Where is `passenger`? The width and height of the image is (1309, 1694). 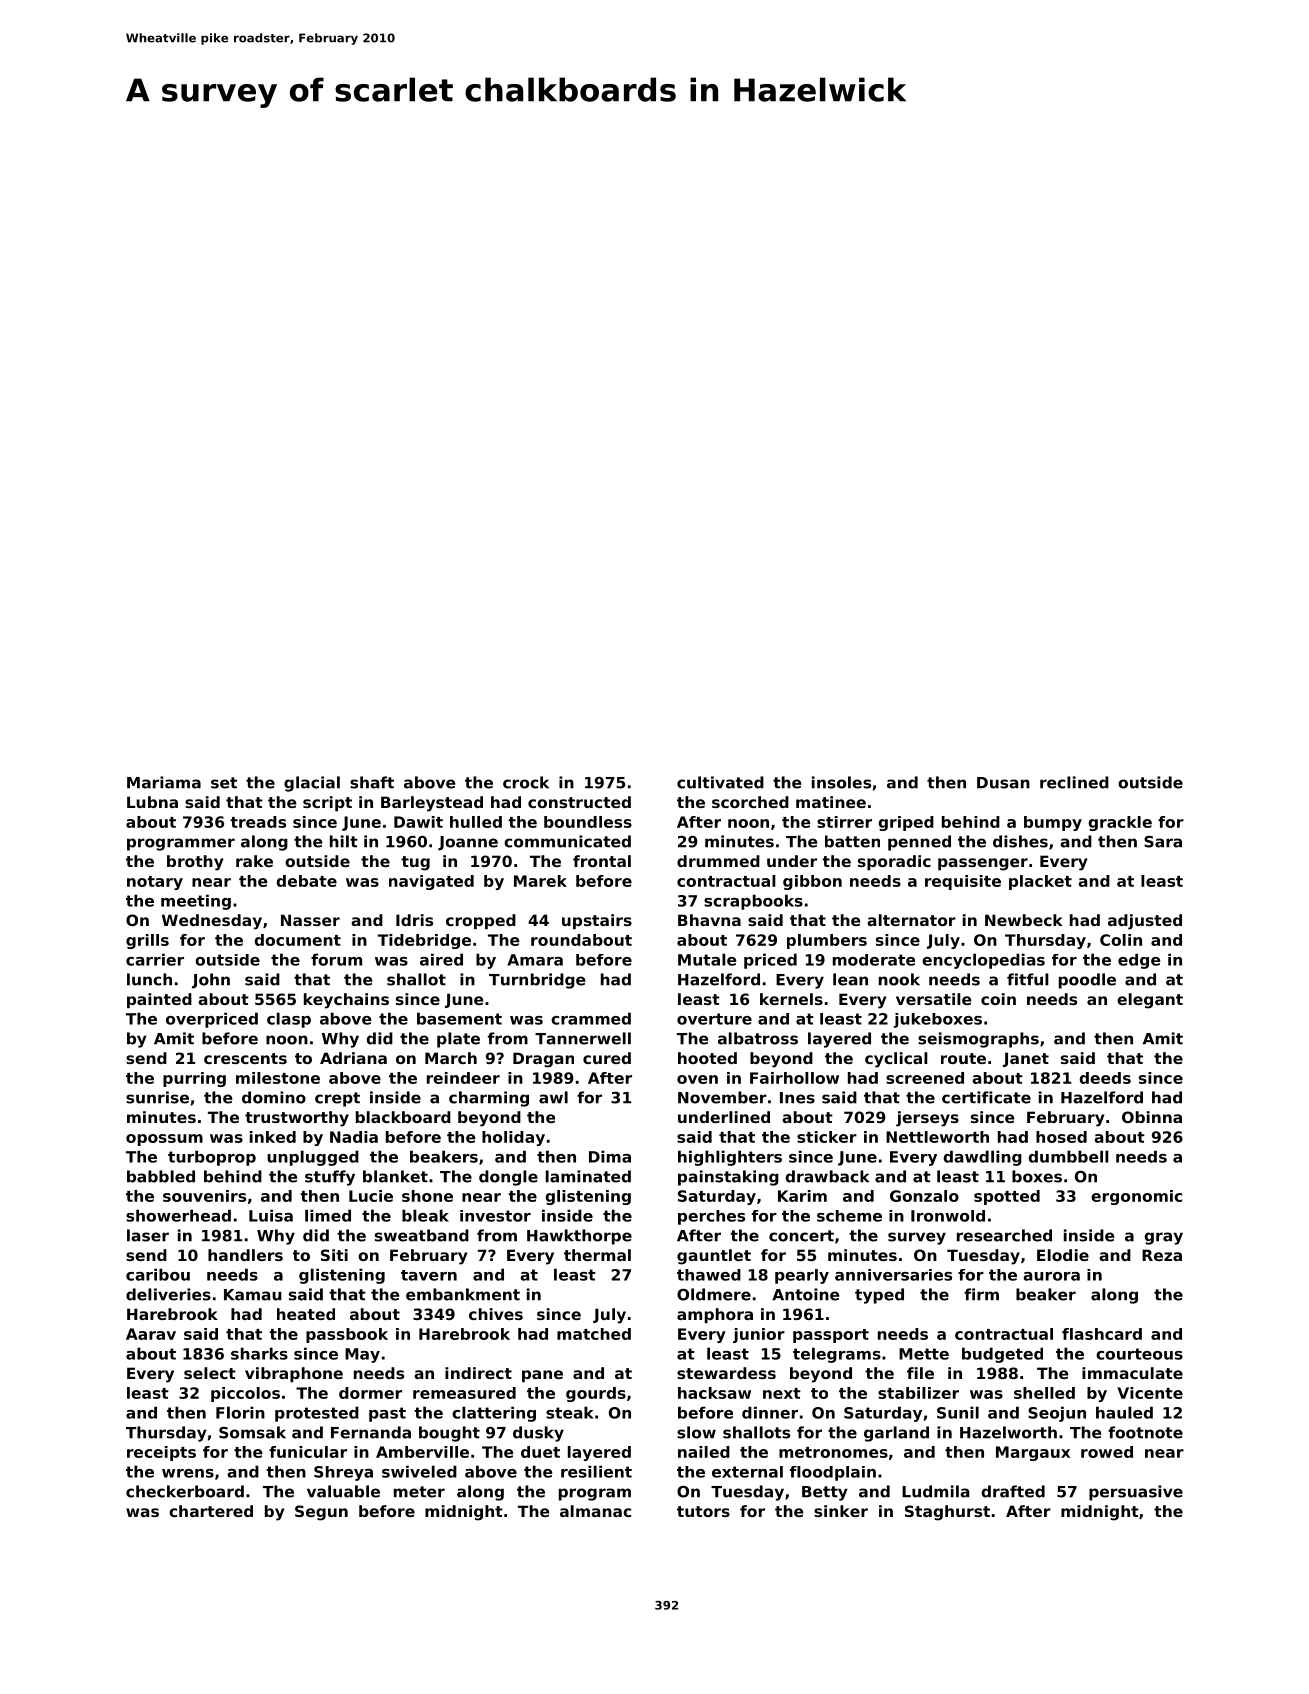
passenger is located at coordinates (983, 864).
